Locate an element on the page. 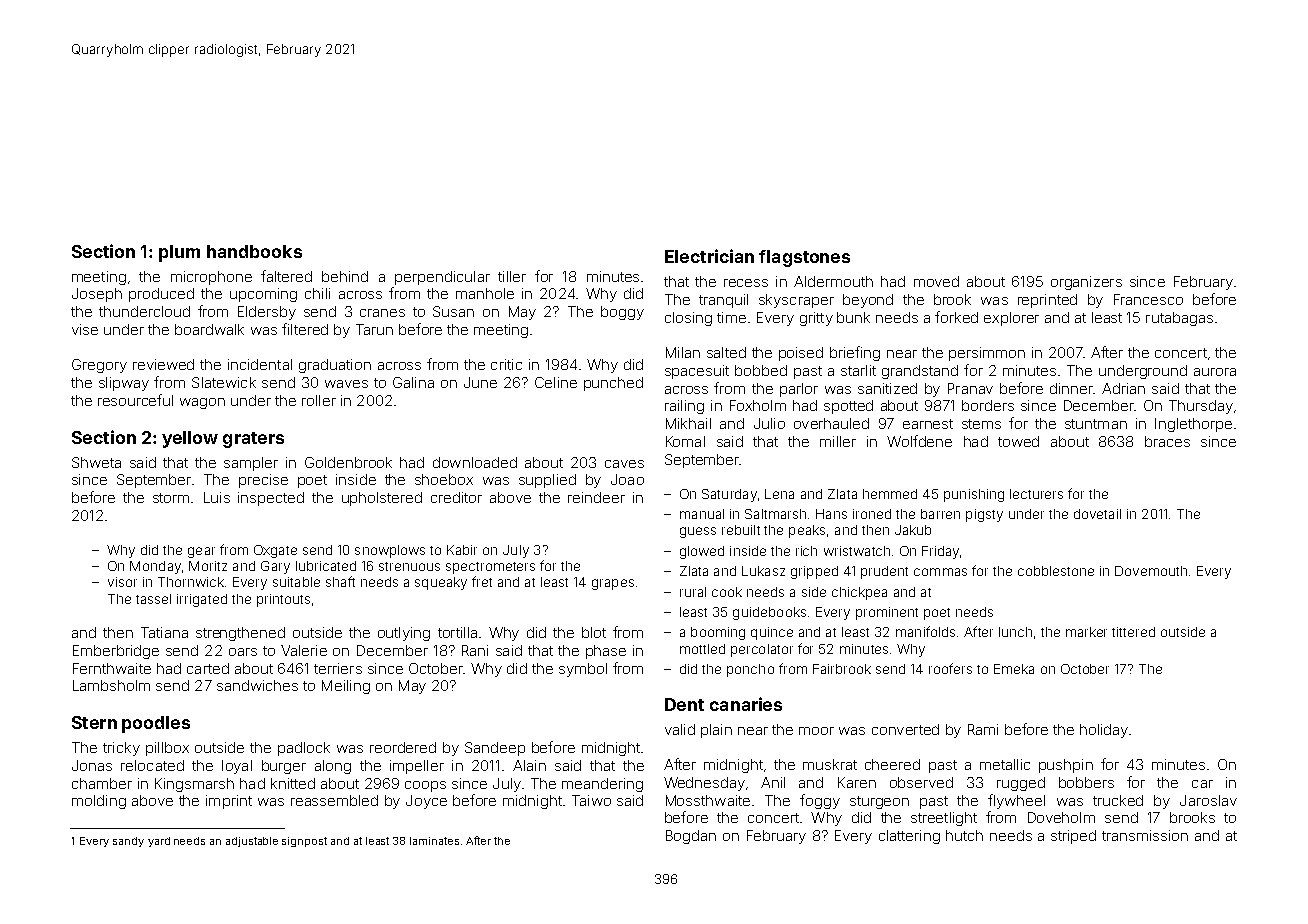 The image size is (1308, 924). Joyce is located at coordinates (426, 802).
